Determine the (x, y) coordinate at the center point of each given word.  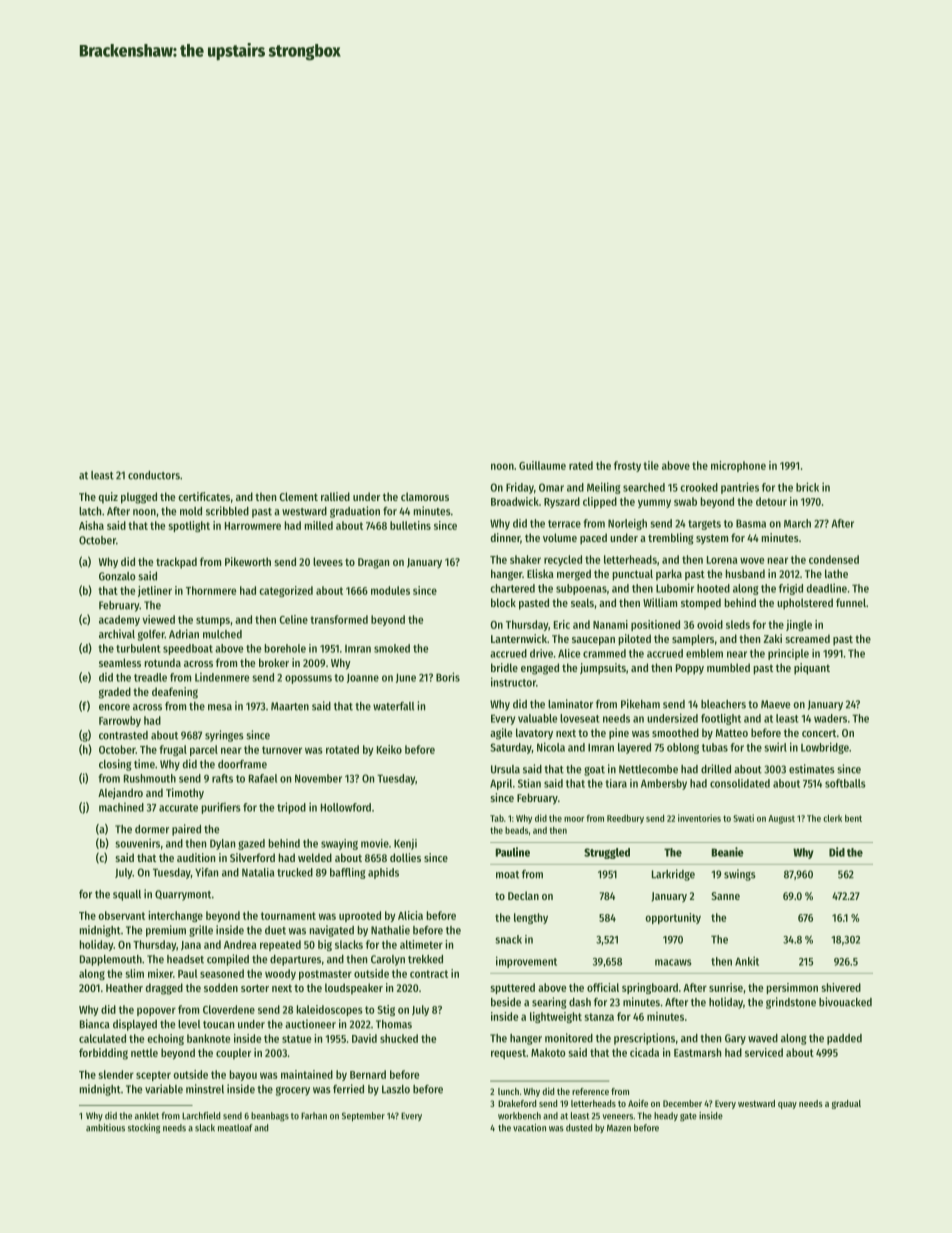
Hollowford (346, 807)
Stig (386, 1010)
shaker (525, 559)
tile (651, 465)
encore (114, 707)
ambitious (105, 1128)
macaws (673, 962)
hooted (713, 588)
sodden (221, 987)
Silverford (252, 857)
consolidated (740, 783)
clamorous (425, 496)
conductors (154, 475)
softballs (845, 783)
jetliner (155, 591)
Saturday (511, 748)
